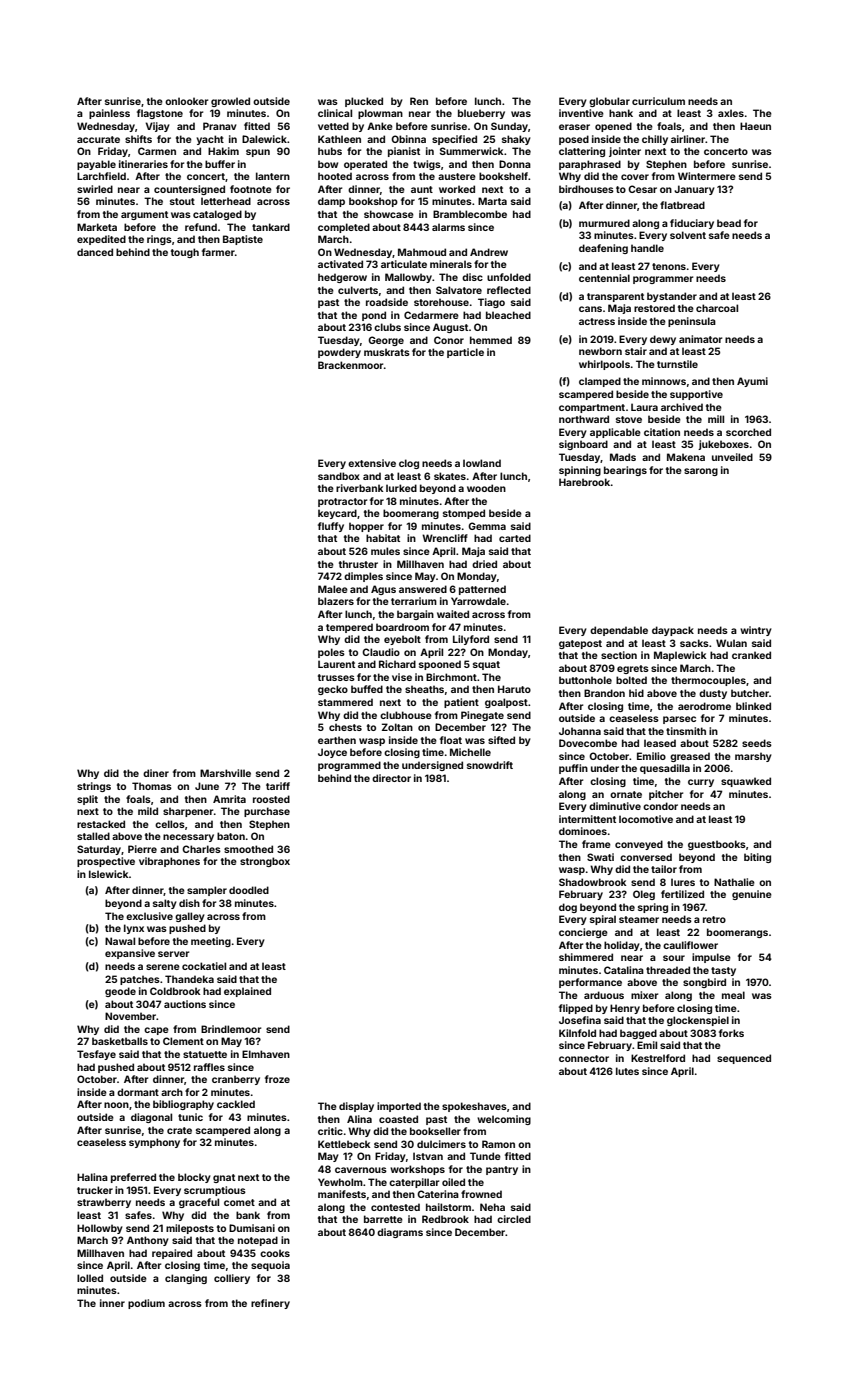 Image resolution: width=849 pixels, height=1400 pixels. I want to click on blinked, so click(753, 706).
